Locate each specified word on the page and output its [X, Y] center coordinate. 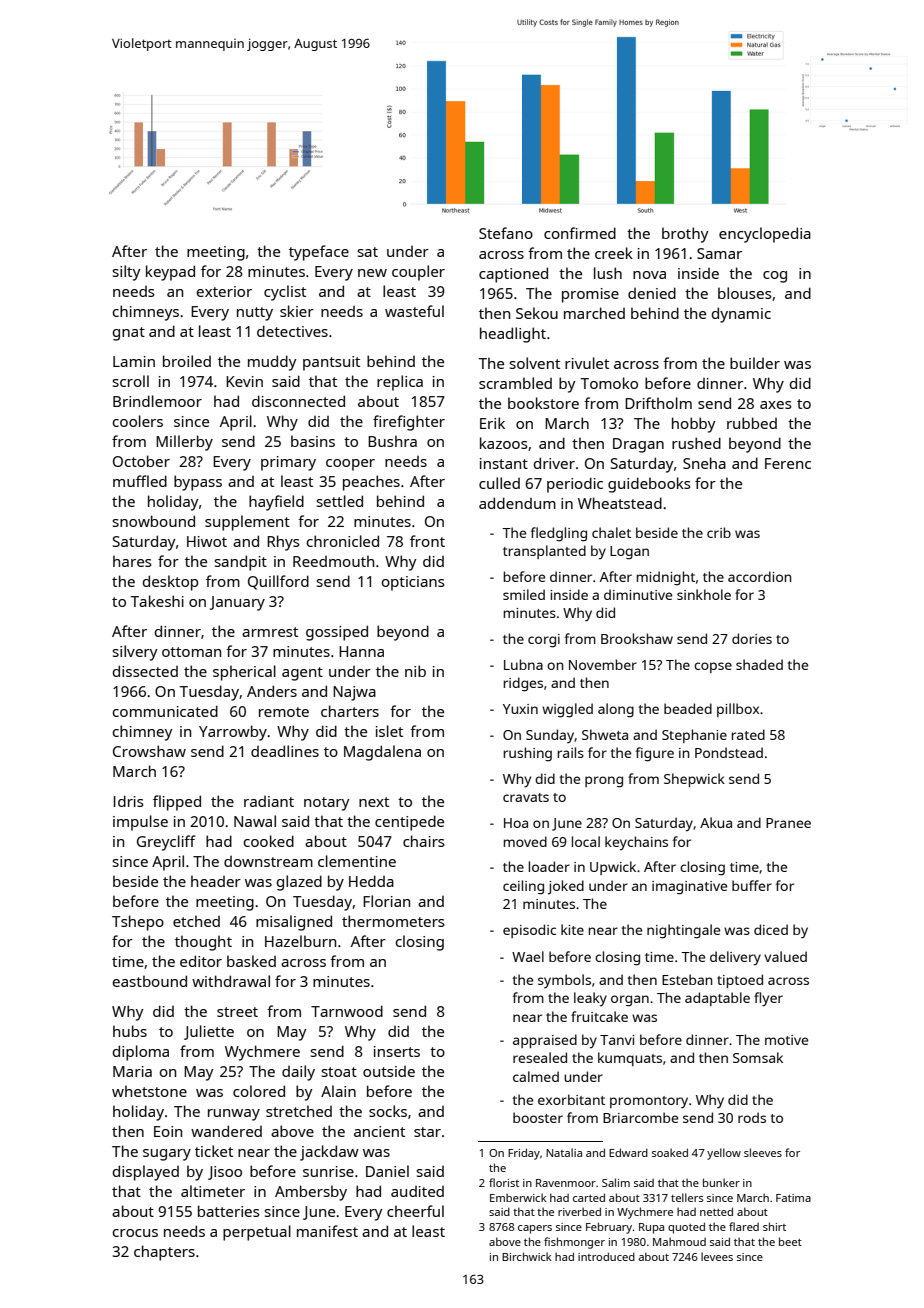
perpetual [257, 1233]
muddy [272, 363]
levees [717, 1256]
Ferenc [788, 463]
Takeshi [157, 601]
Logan [629, 553]
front [427, 541]
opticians [413, 583]
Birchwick [527, 1256]
